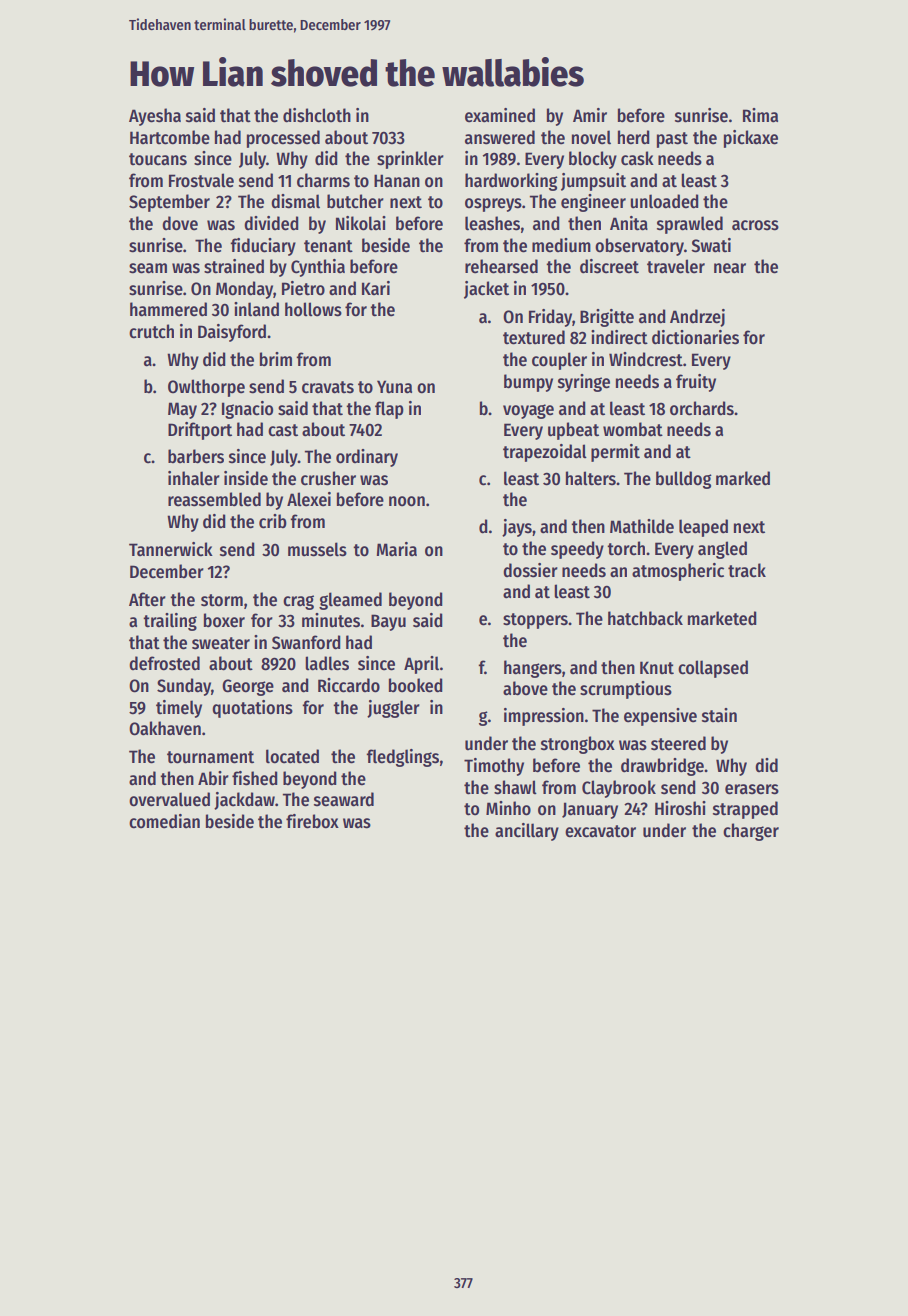  I want to click on textured, so click(534, 337).
